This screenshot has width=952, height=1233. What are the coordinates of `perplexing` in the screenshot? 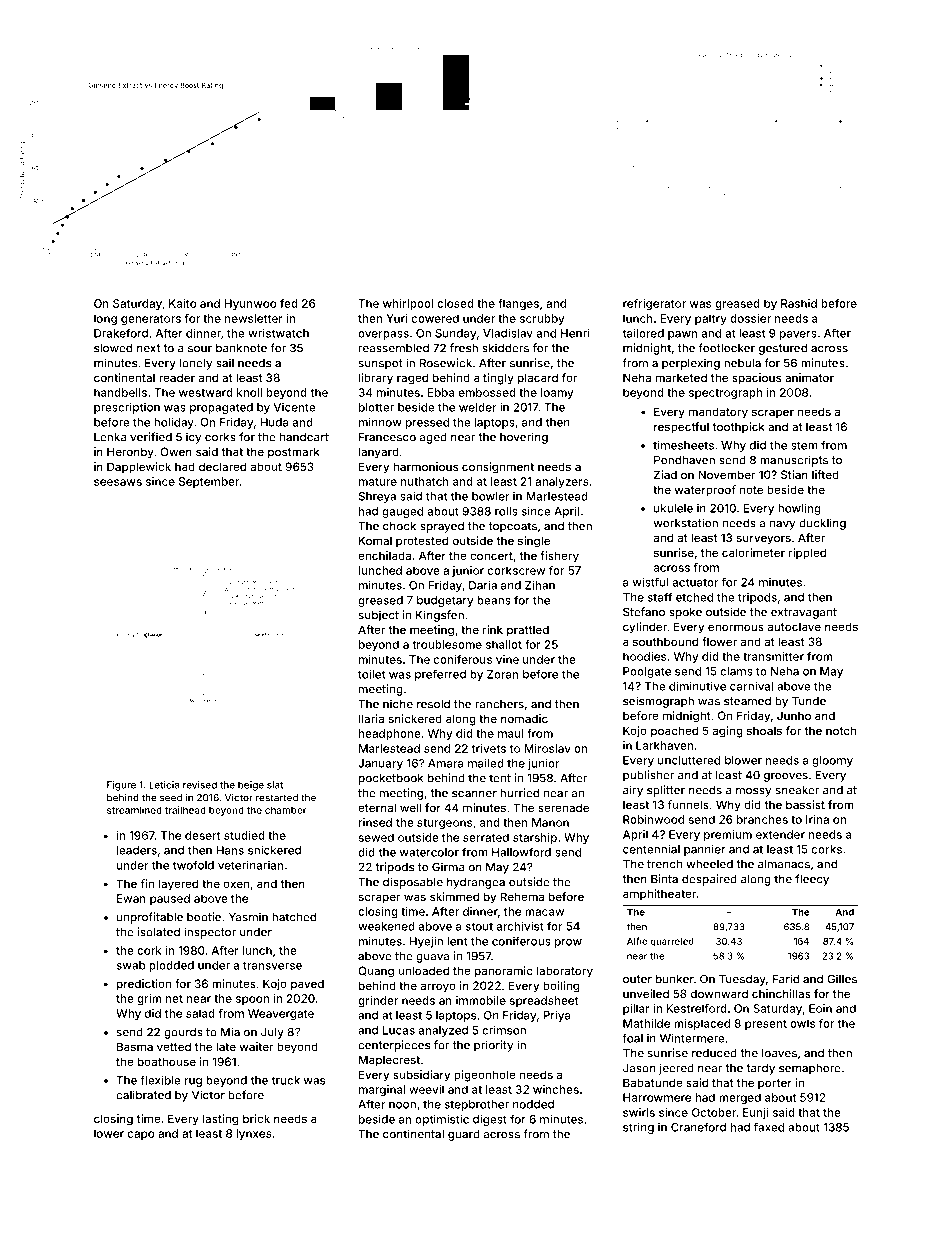 It's located at (691, 364).
